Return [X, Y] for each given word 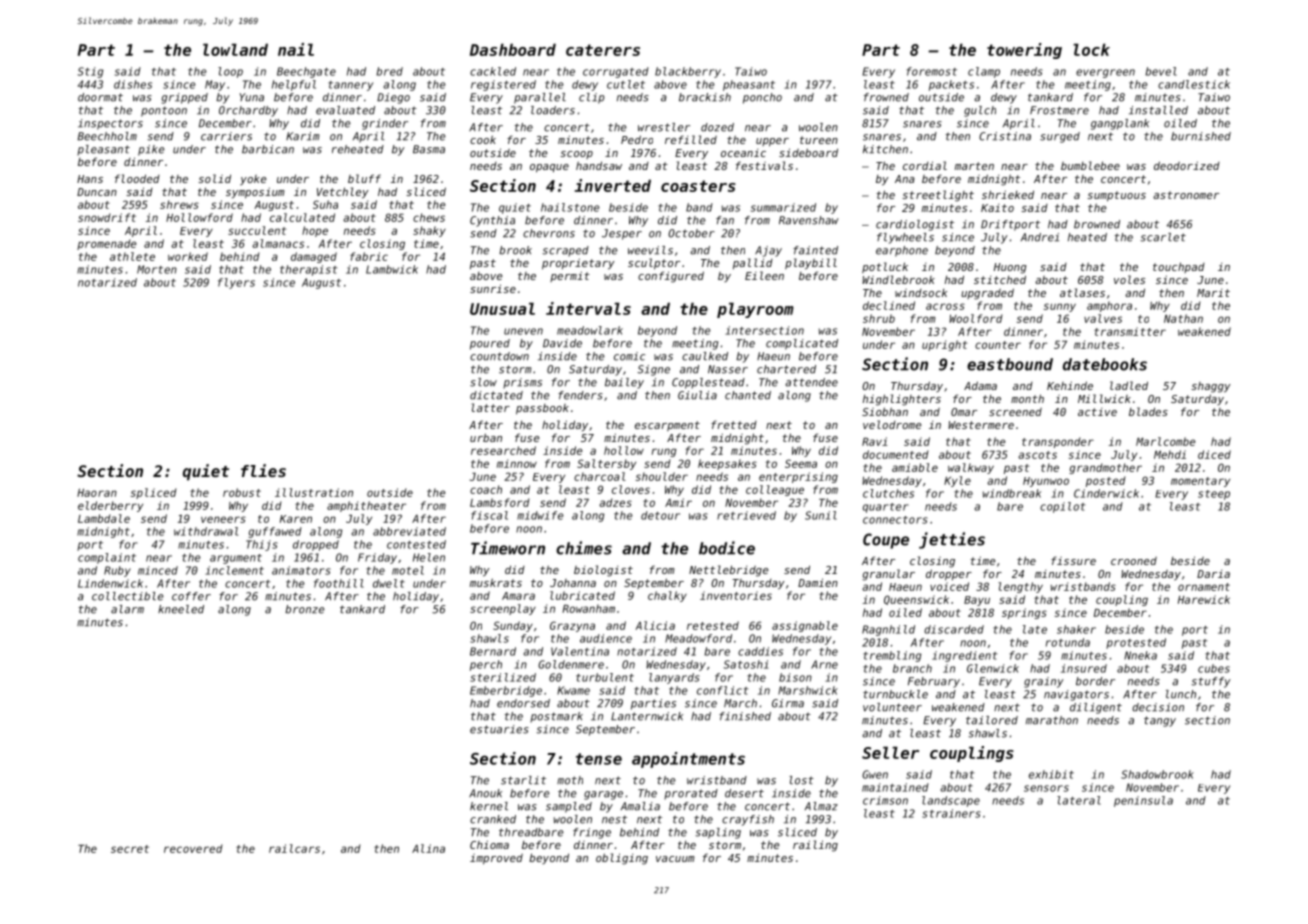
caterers [603, 50]
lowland [235, 49]
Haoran [97, 493]
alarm [127, 609]
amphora [1109, 306]
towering [1024, 51]
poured [490, 344]
